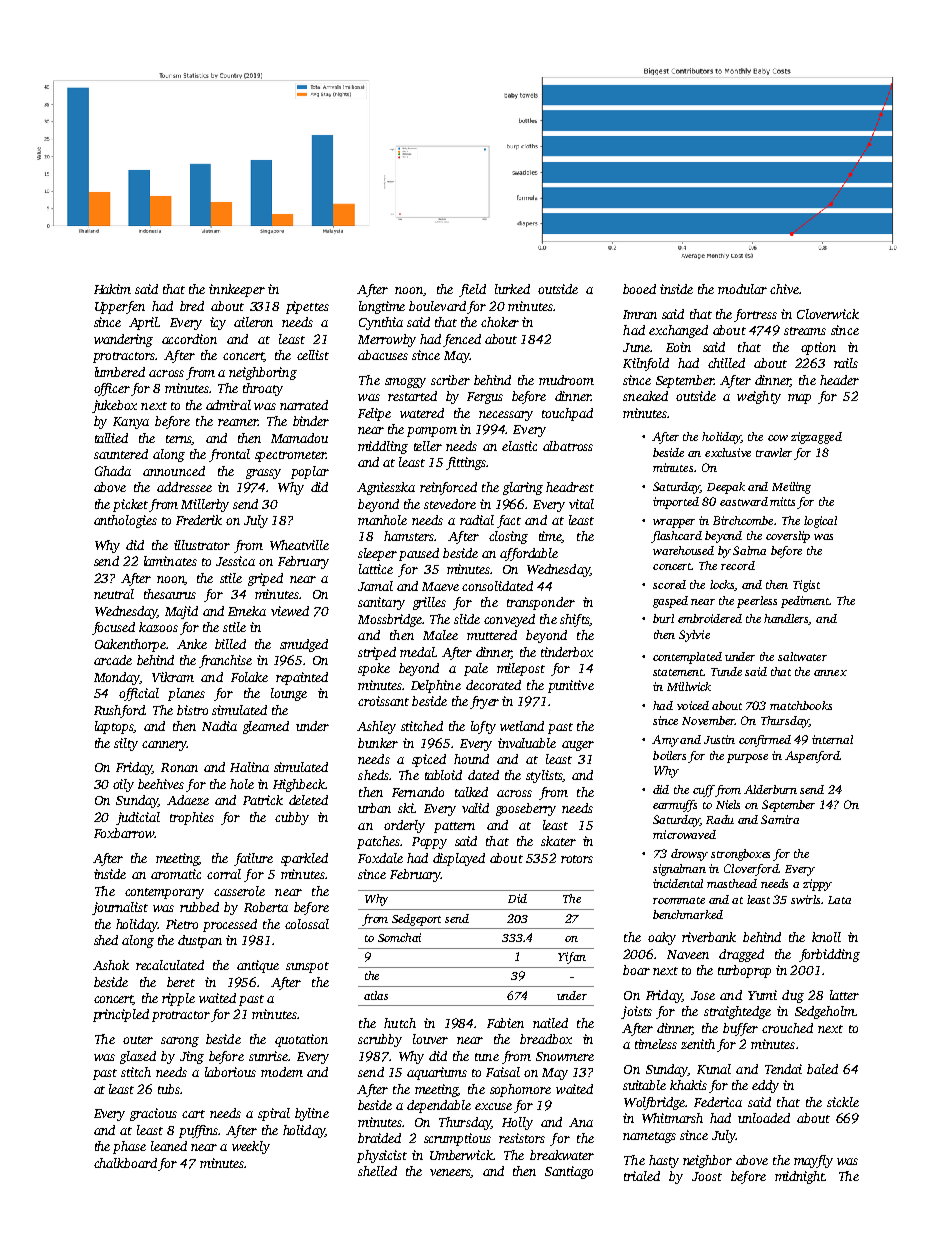 The height and width of the document is (1233, 952). I want to click on kazoos, so click(158, 627).
